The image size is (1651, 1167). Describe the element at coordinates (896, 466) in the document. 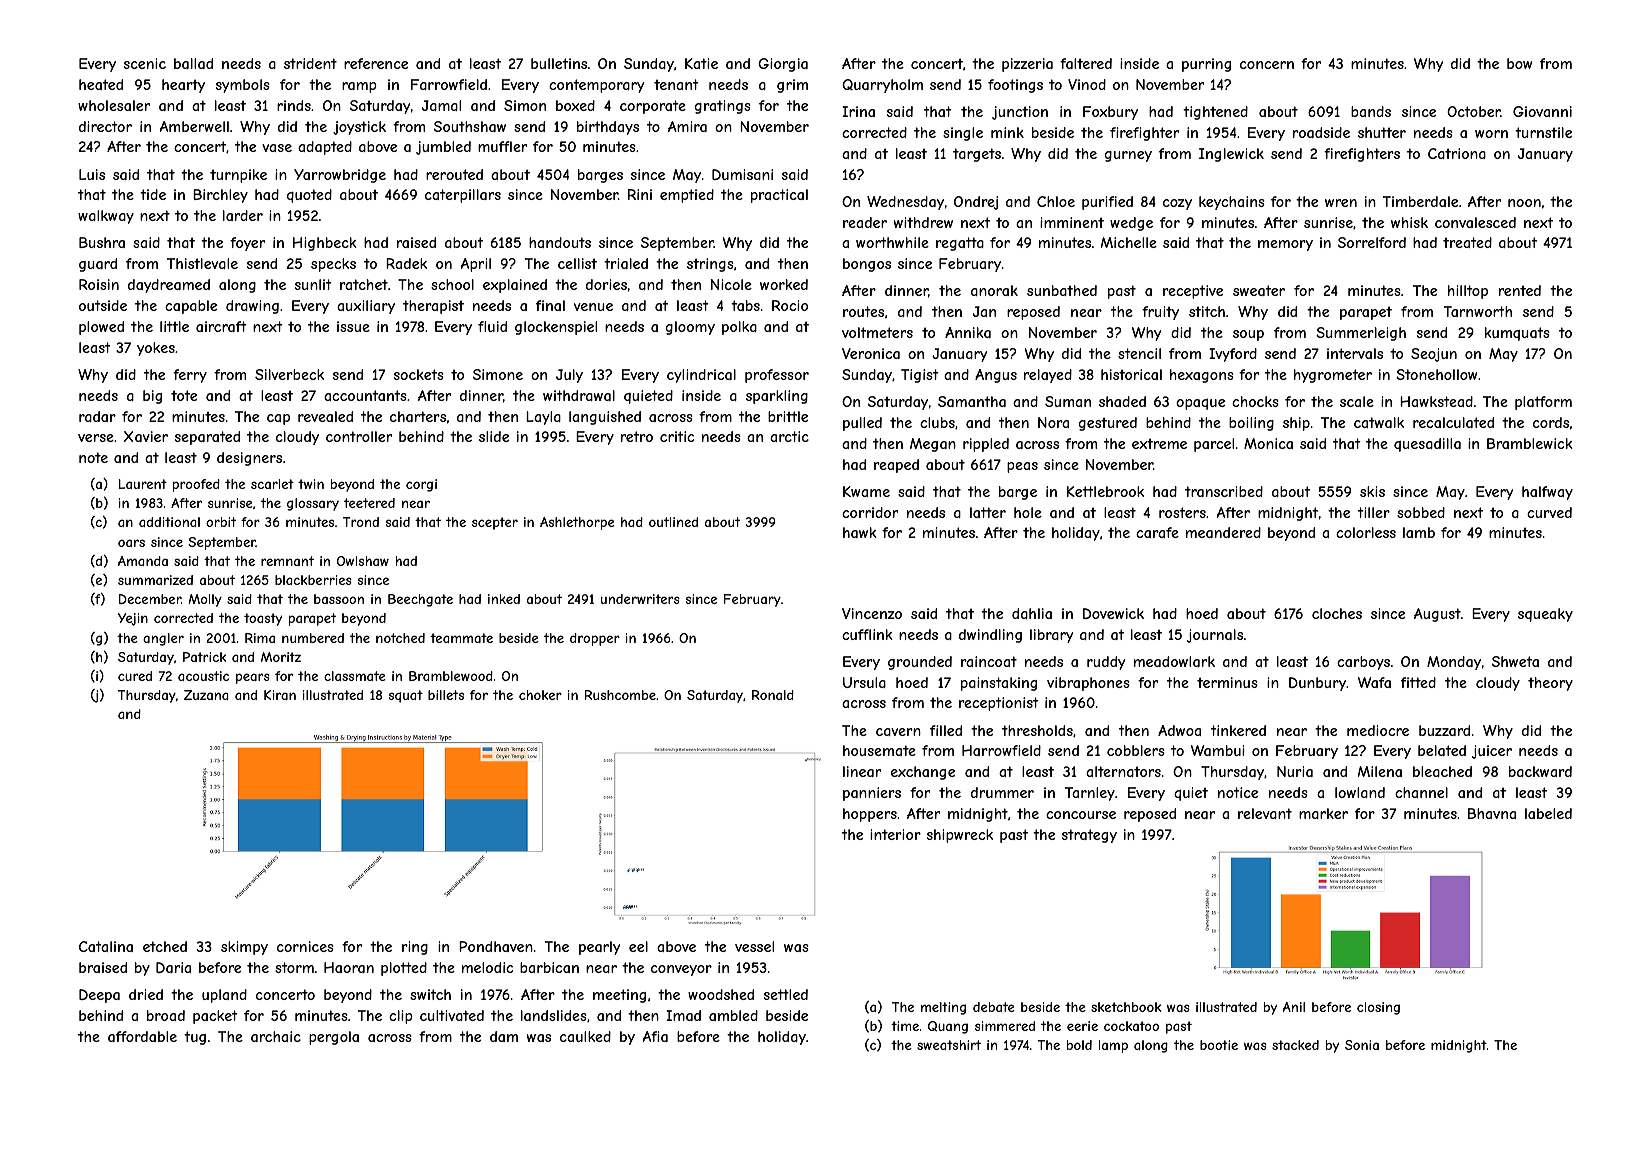

I see `reaped` at that location.
